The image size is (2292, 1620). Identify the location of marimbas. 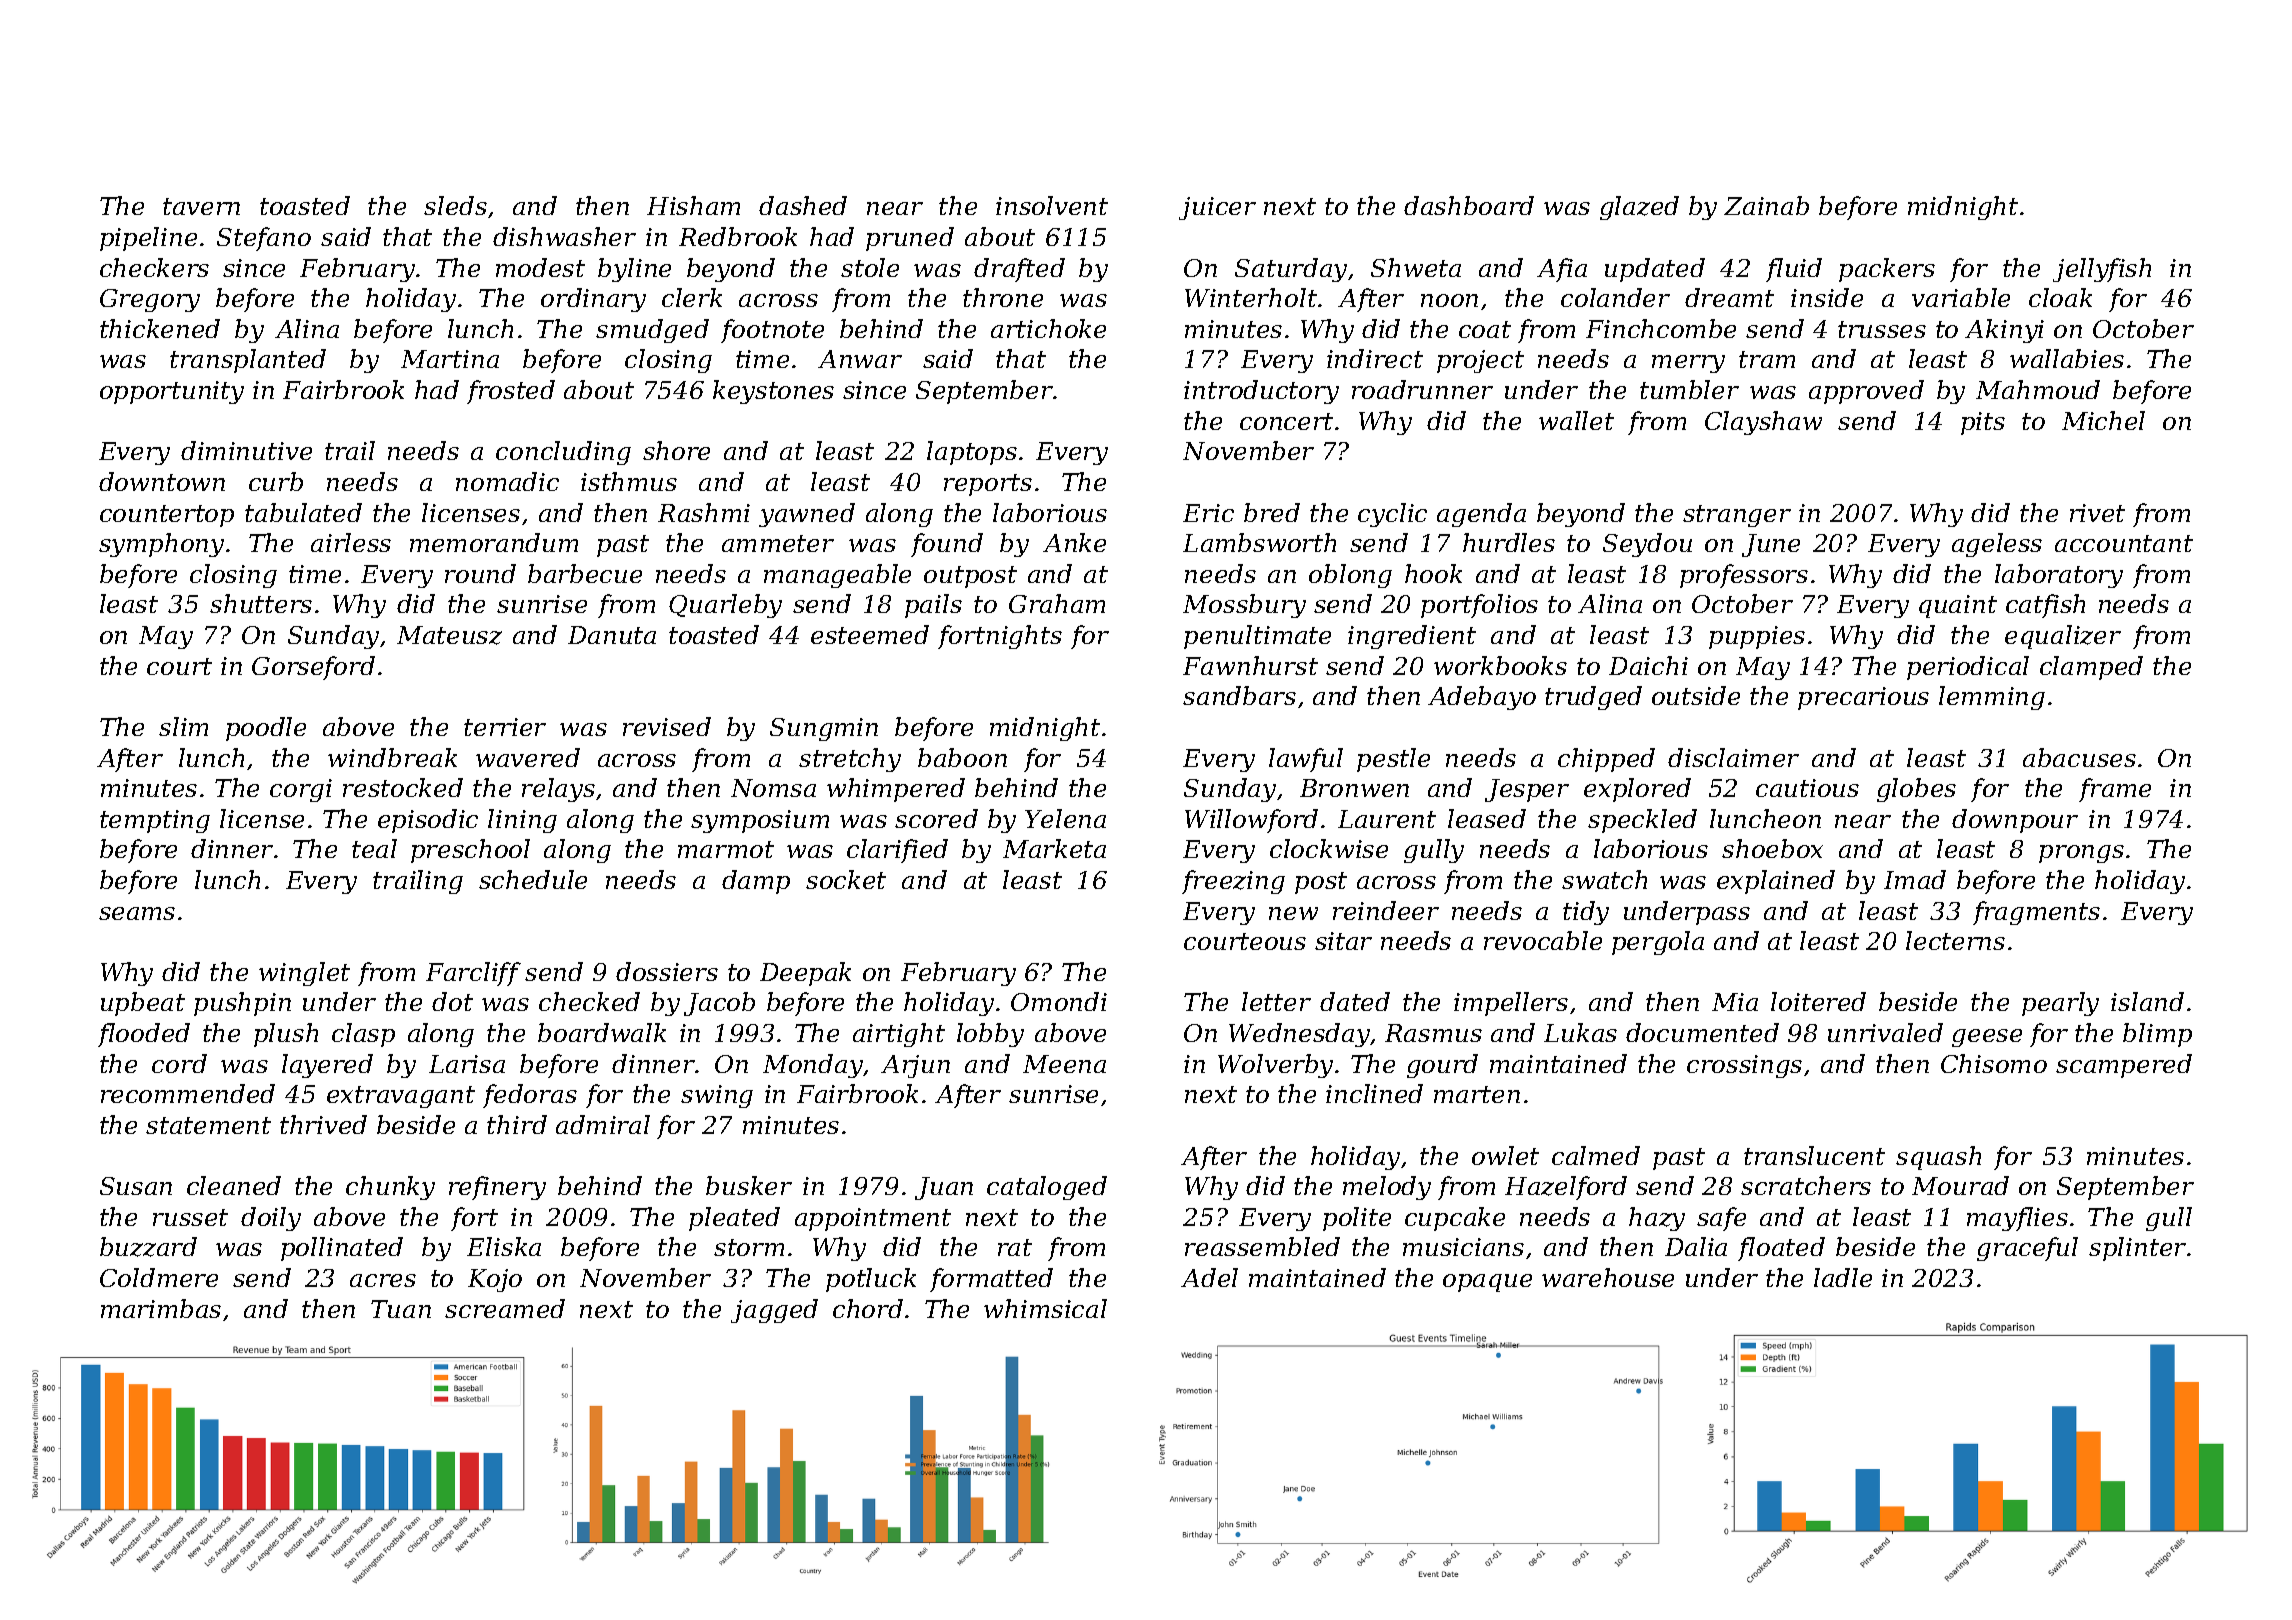
(161, 1308).
